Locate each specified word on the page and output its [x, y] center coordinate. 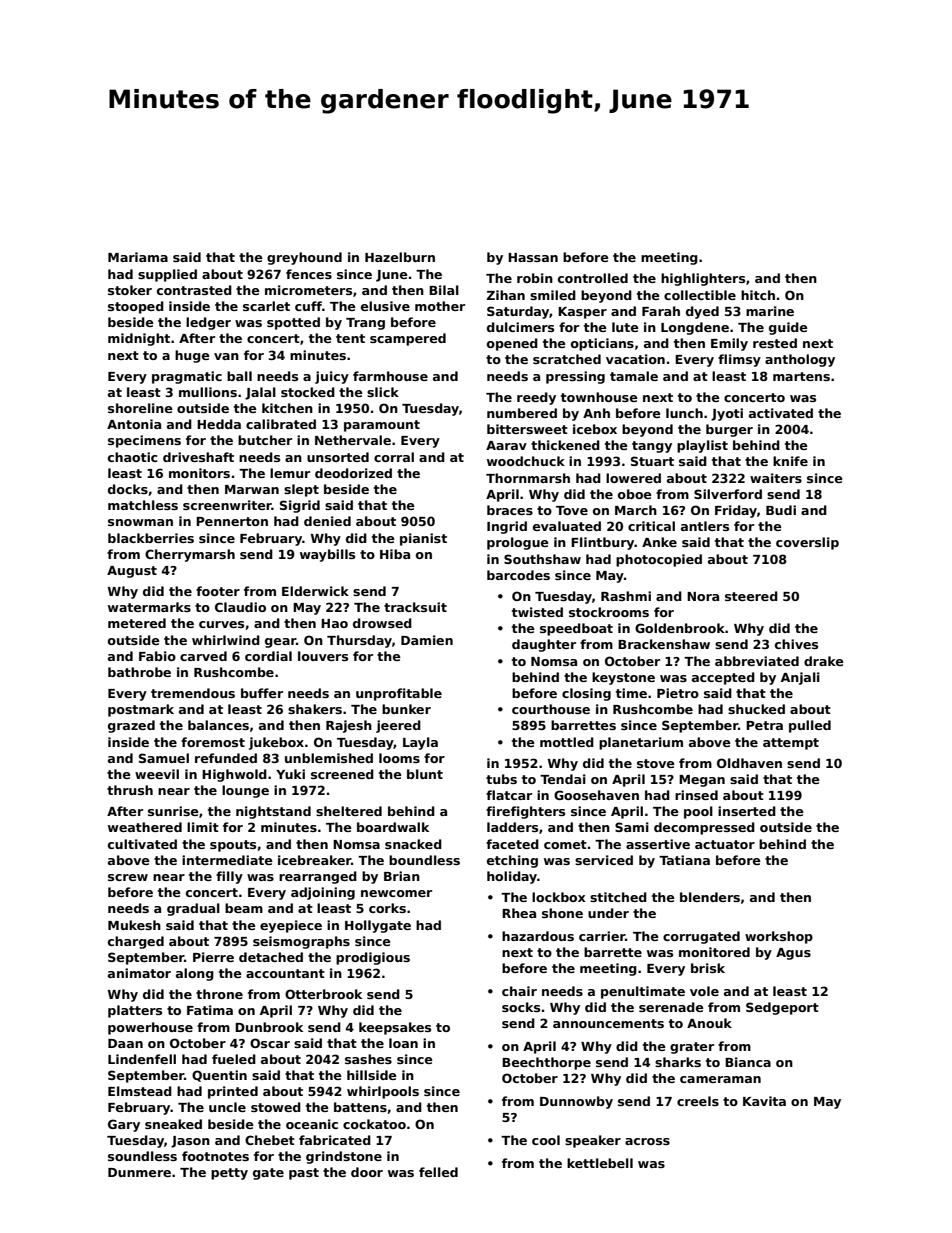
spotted [293, 323]
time [631, 693]
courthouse [551, 709]
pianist [423, 539]
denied [327, 521]
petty [229, 1174]
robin [535, 278]
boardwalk [393, 827]
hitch [758, 295]
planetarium [641, 743]
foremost [213, 742]
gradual [193, 909]
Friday [736, 511]
